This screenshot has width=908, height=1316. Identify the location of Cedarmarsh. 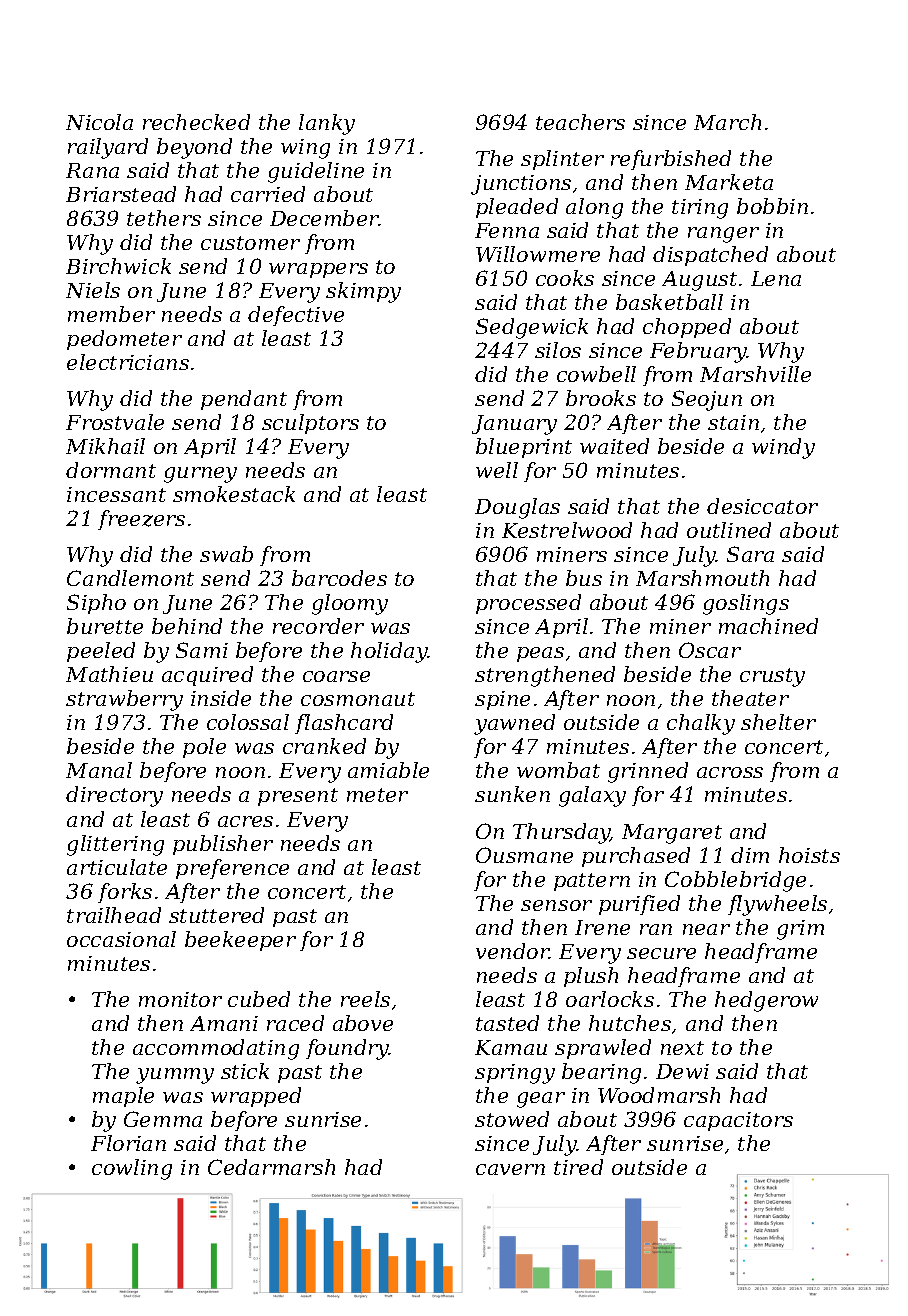
(271, 1167).
